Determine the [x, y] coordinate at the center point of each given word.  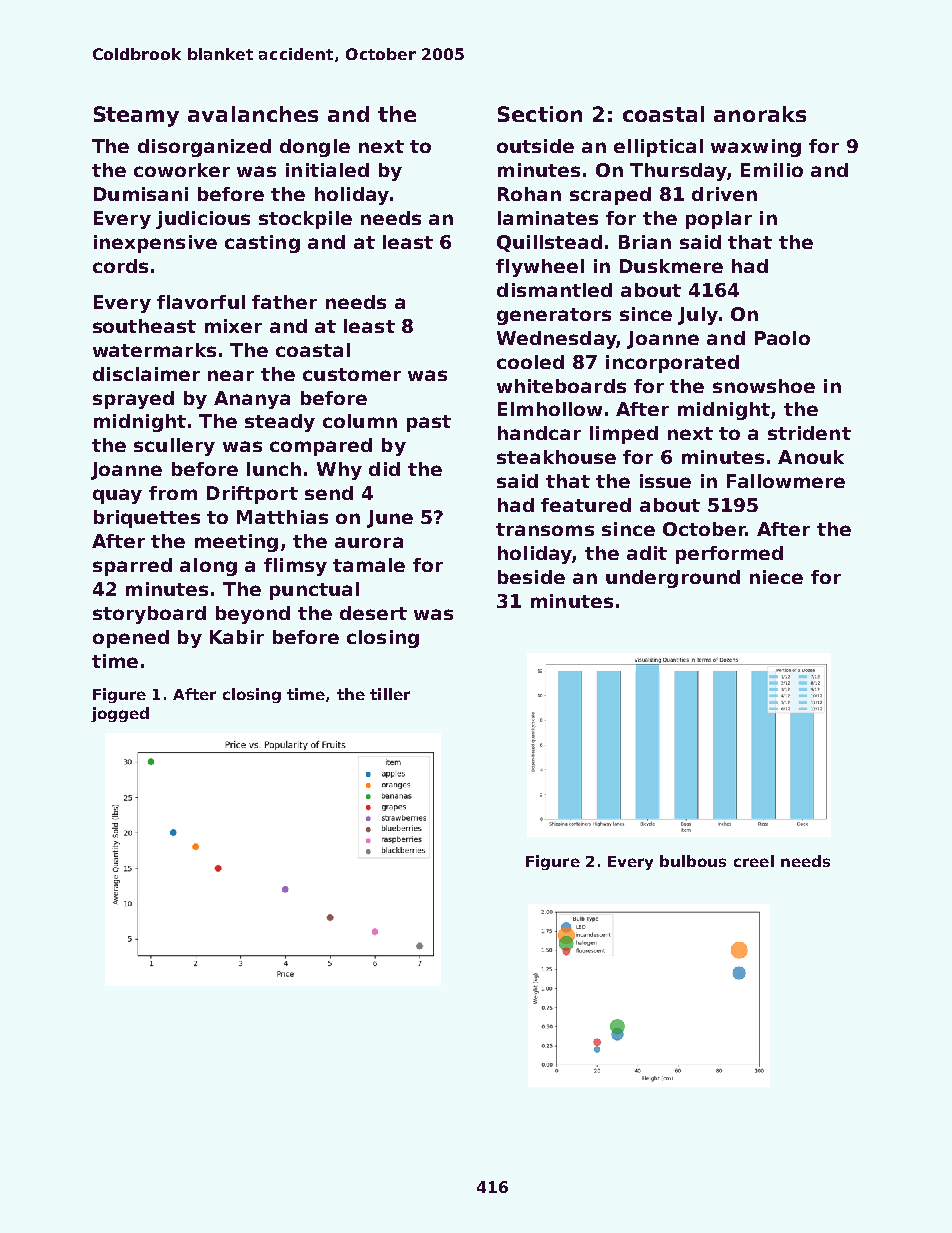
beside [531, 577]
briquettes [147, 519]
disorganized [204, 148]
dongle [315, 148]
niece [776, 577]
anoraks [760, 114]
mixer [233, 326]
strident [809, 433]
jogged [120, 714]
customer [352, 374]
